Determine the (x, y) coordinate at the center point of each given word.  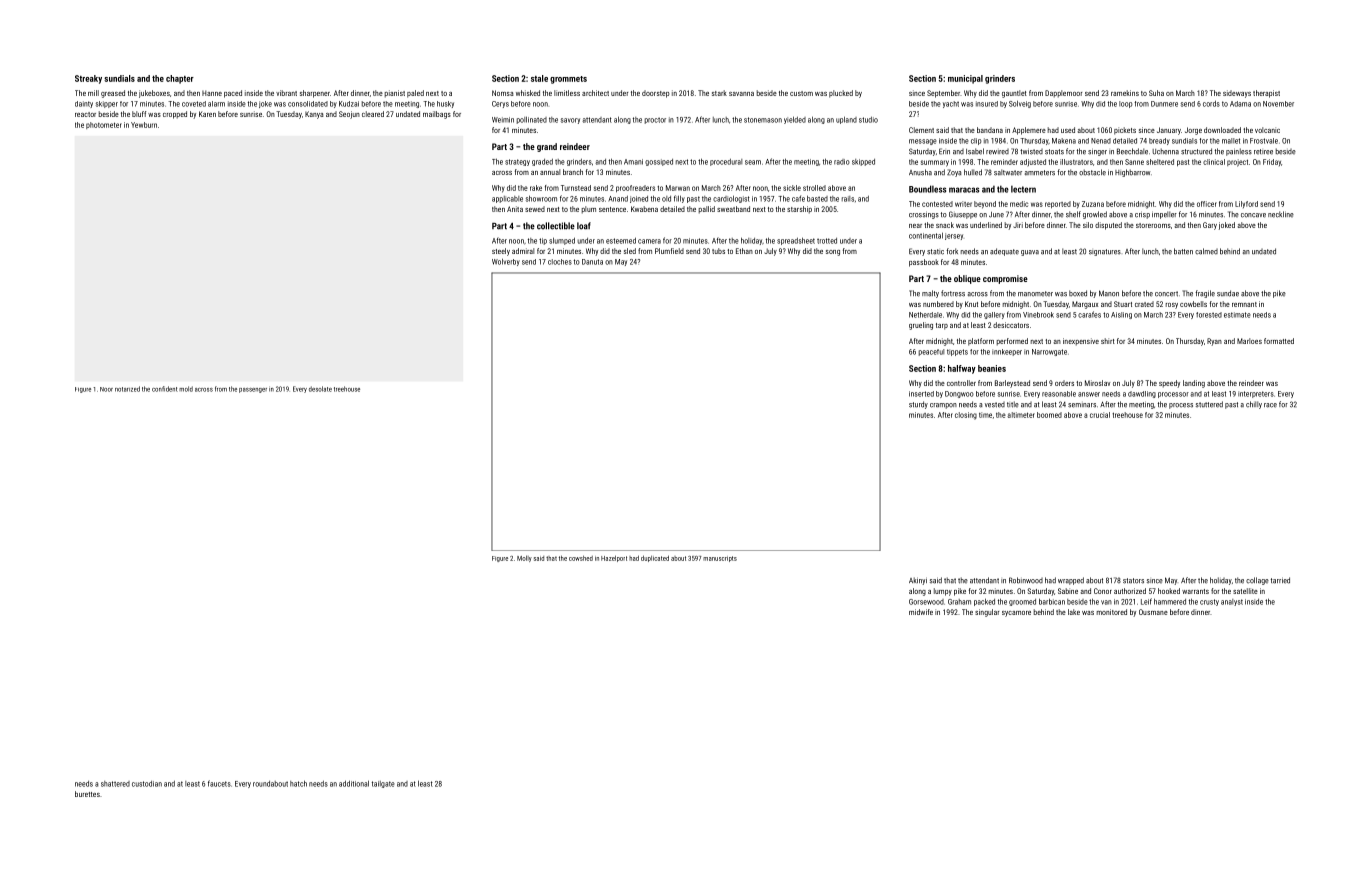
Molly (524, 558)
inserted (921, 394)
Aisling (1121, 315)
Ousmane (1153, 612)
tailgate (383, 784)
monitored (1112, 612)
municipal (965, 79)
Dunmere (1164, 104)
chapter (180, 79)
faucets (219, 783)
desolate (320, 389)
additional (354, 783)
